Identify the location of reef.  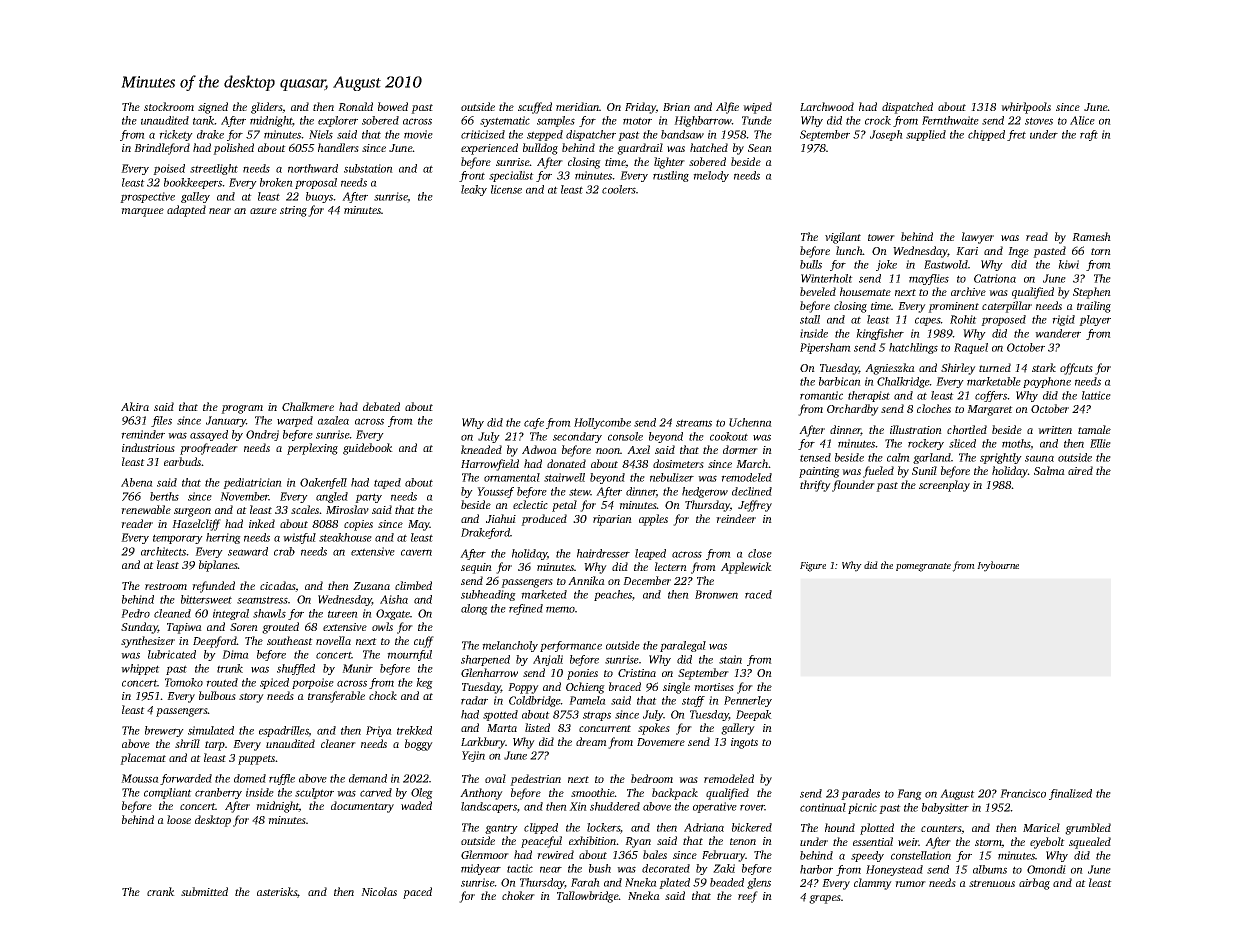
(748, 897).
